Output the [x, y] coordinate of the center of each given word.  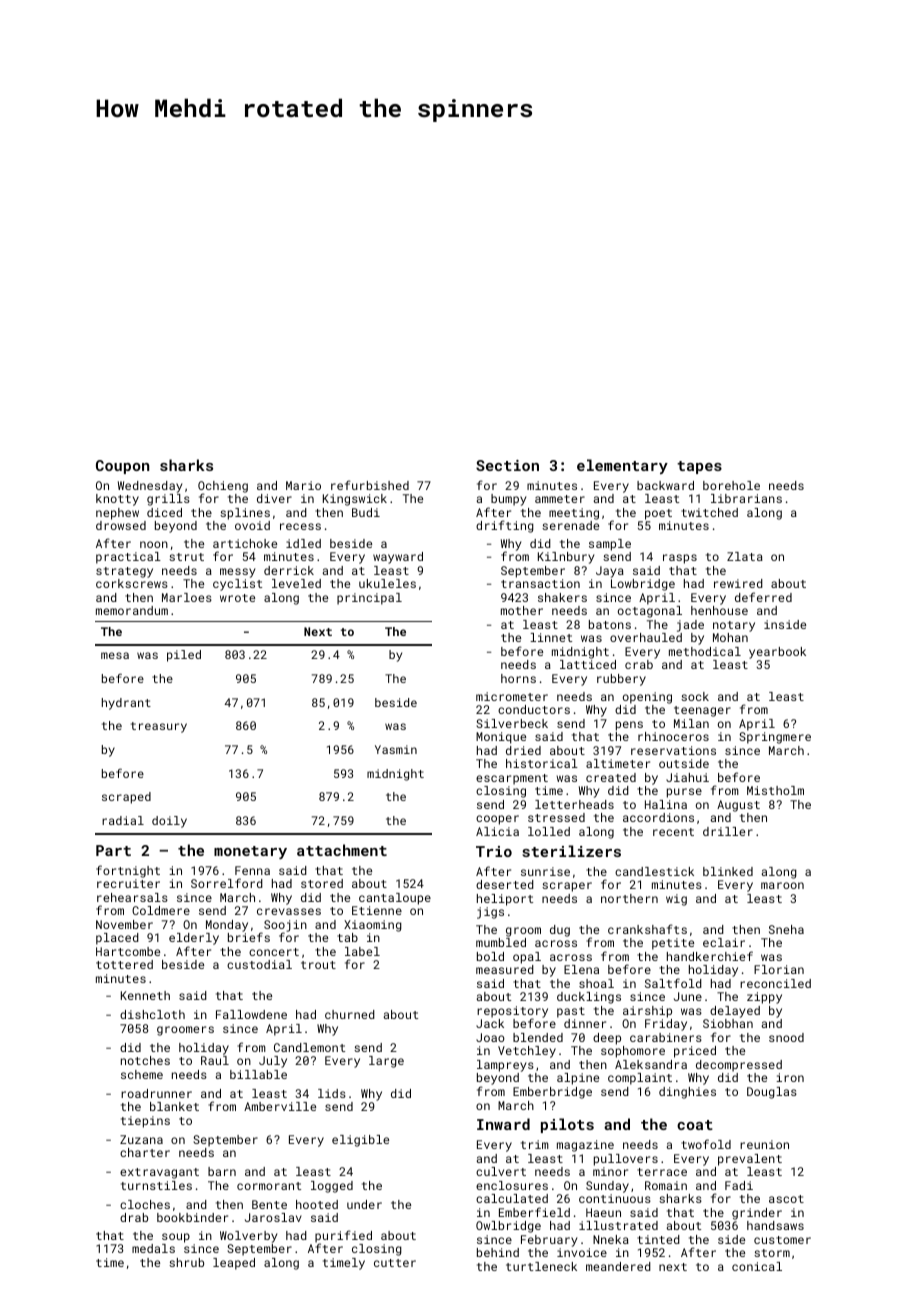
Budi [366, 512]
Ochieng [223, 487]
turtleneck [541, 1266]
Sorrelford [227, 883]
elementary [622, 466]
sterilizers [571, 851]
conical [757, 1266]
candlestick [654, 871]
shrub [186, 1262]
